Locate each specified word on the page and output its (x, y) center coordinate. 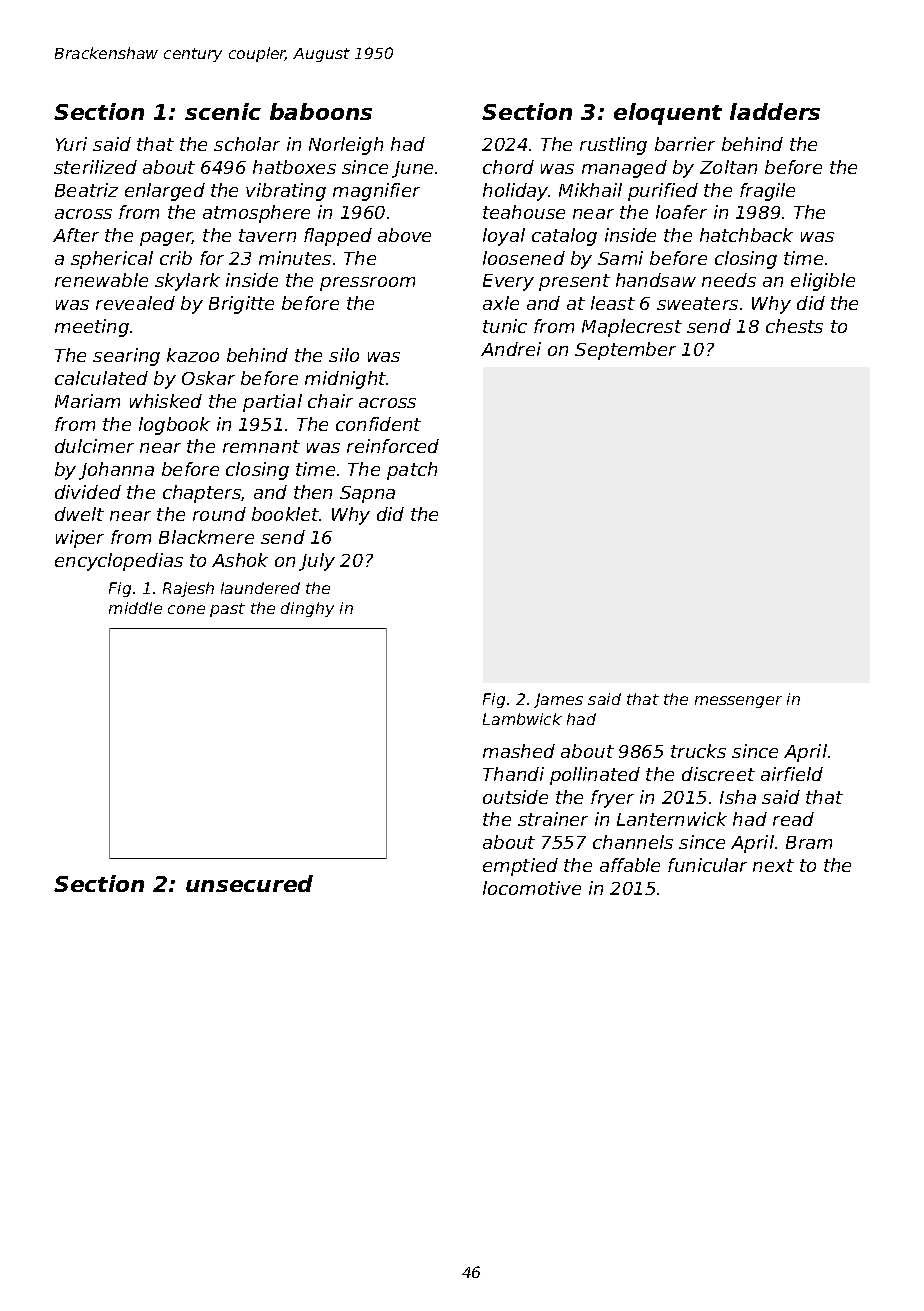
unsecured (249, 883)
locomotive (532, 888)
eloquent (668, 114)
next (773, 865)
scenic (223, 111)
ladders (775, 111)
